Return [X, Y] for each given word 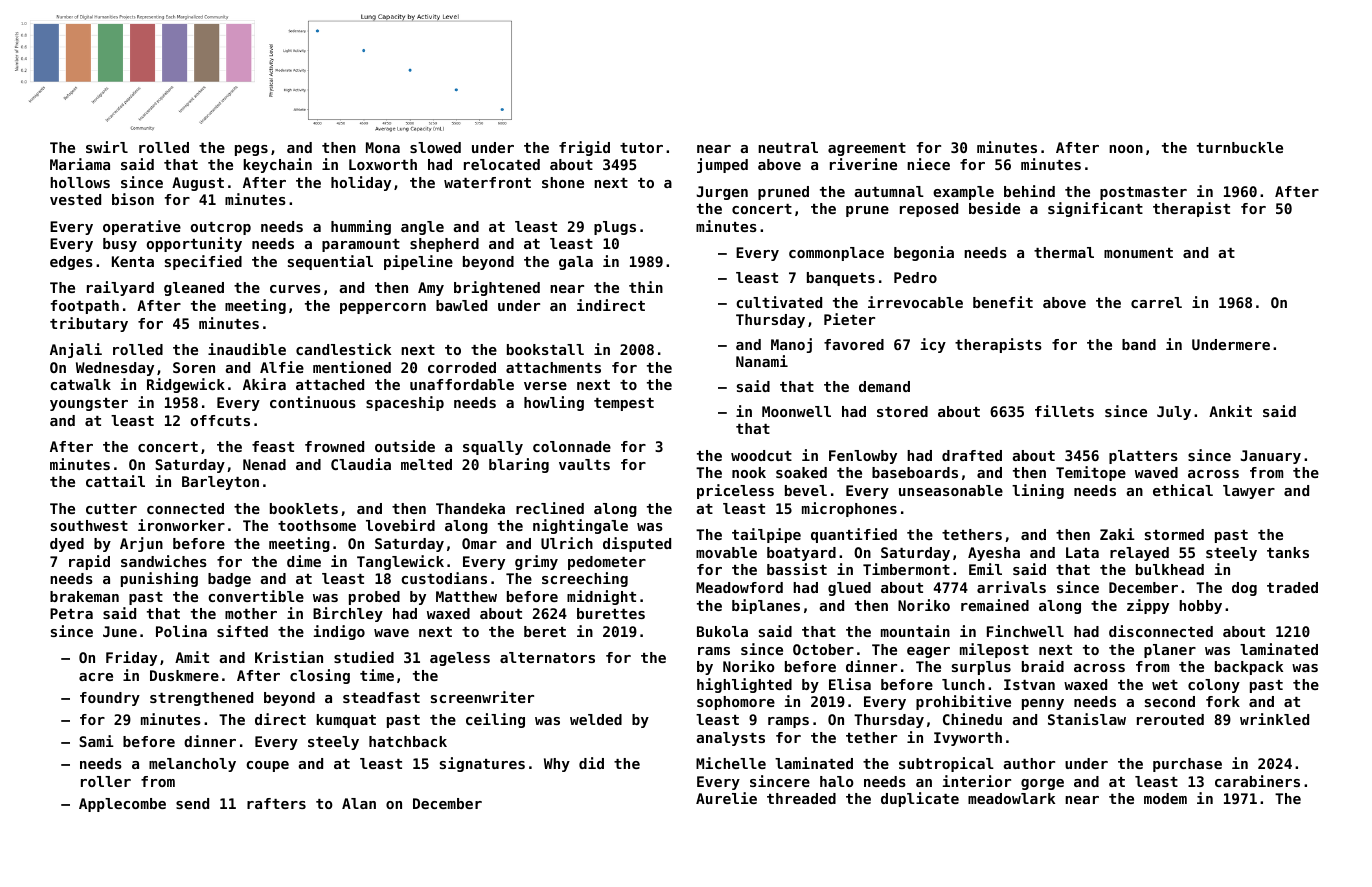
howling [554, 403]
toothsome [317, 525]
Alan [359, 803]
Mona [383, 147]
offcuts [220, 420]
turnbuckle [1240, 147]
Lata [1082, 552]
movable [726, 552]
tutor [641, 148]
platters [1143, 457]
